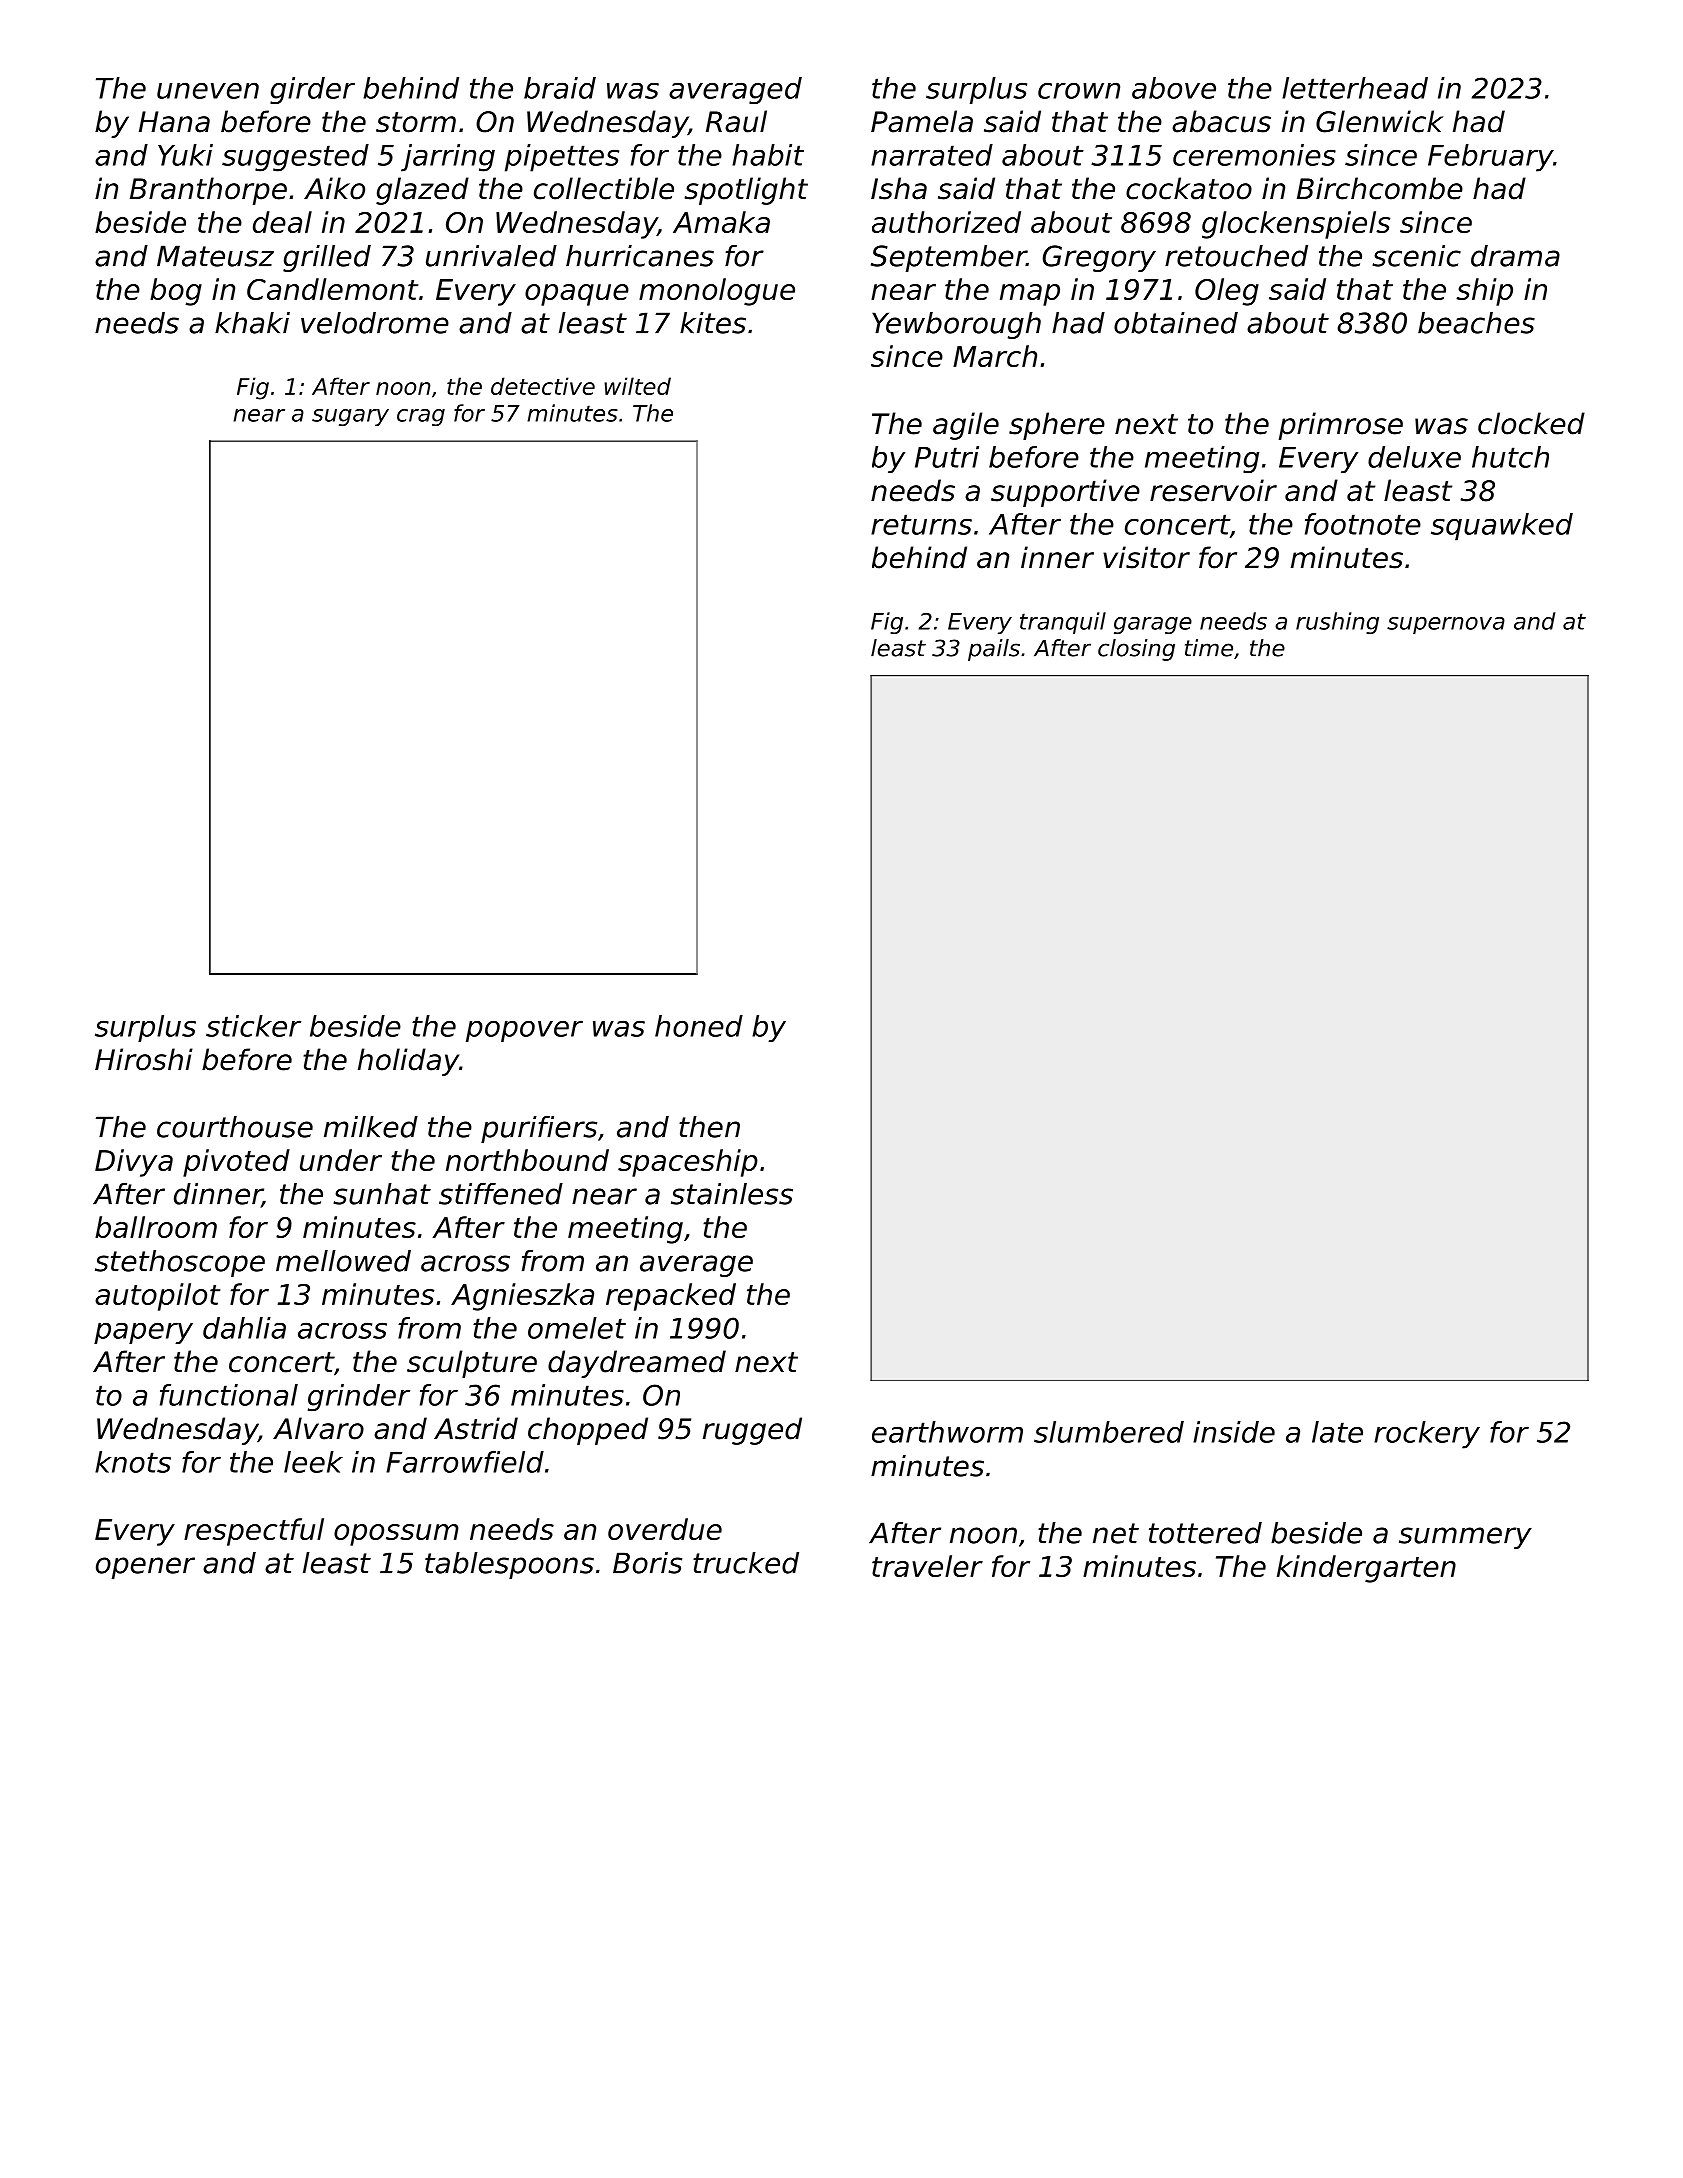 This page has width=1683, height=2178. What do you see at coordinates (736, 121) in the page?
I see `Raul` at bounding box center [736, 121].
